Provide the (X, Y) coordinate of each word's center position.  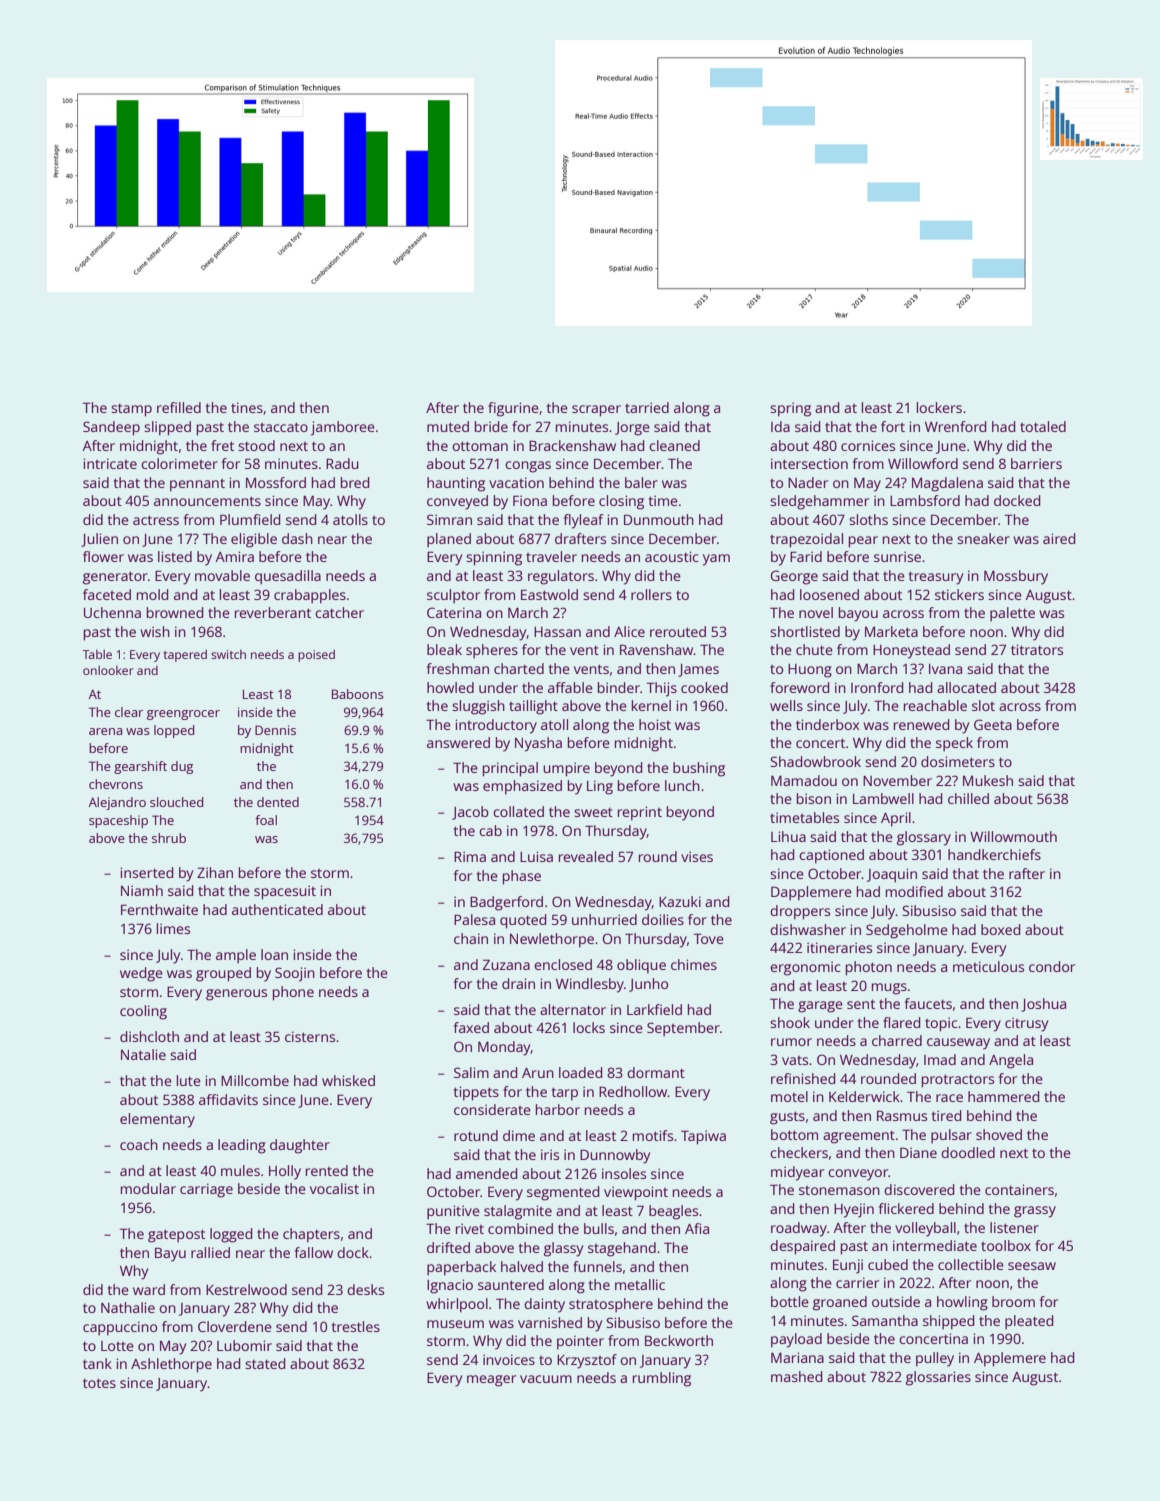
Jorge (632, 429)
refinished (803, 1078)
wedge (141, 974)
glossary (924, 838)
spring (790, 409)
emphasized (522, 787)
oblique (641, 966)
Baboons (358, 694)
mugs (889, 989)
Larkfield (654, 1009)
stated (265, 1363)
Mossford (276, 482)
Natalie (143, 1054)
